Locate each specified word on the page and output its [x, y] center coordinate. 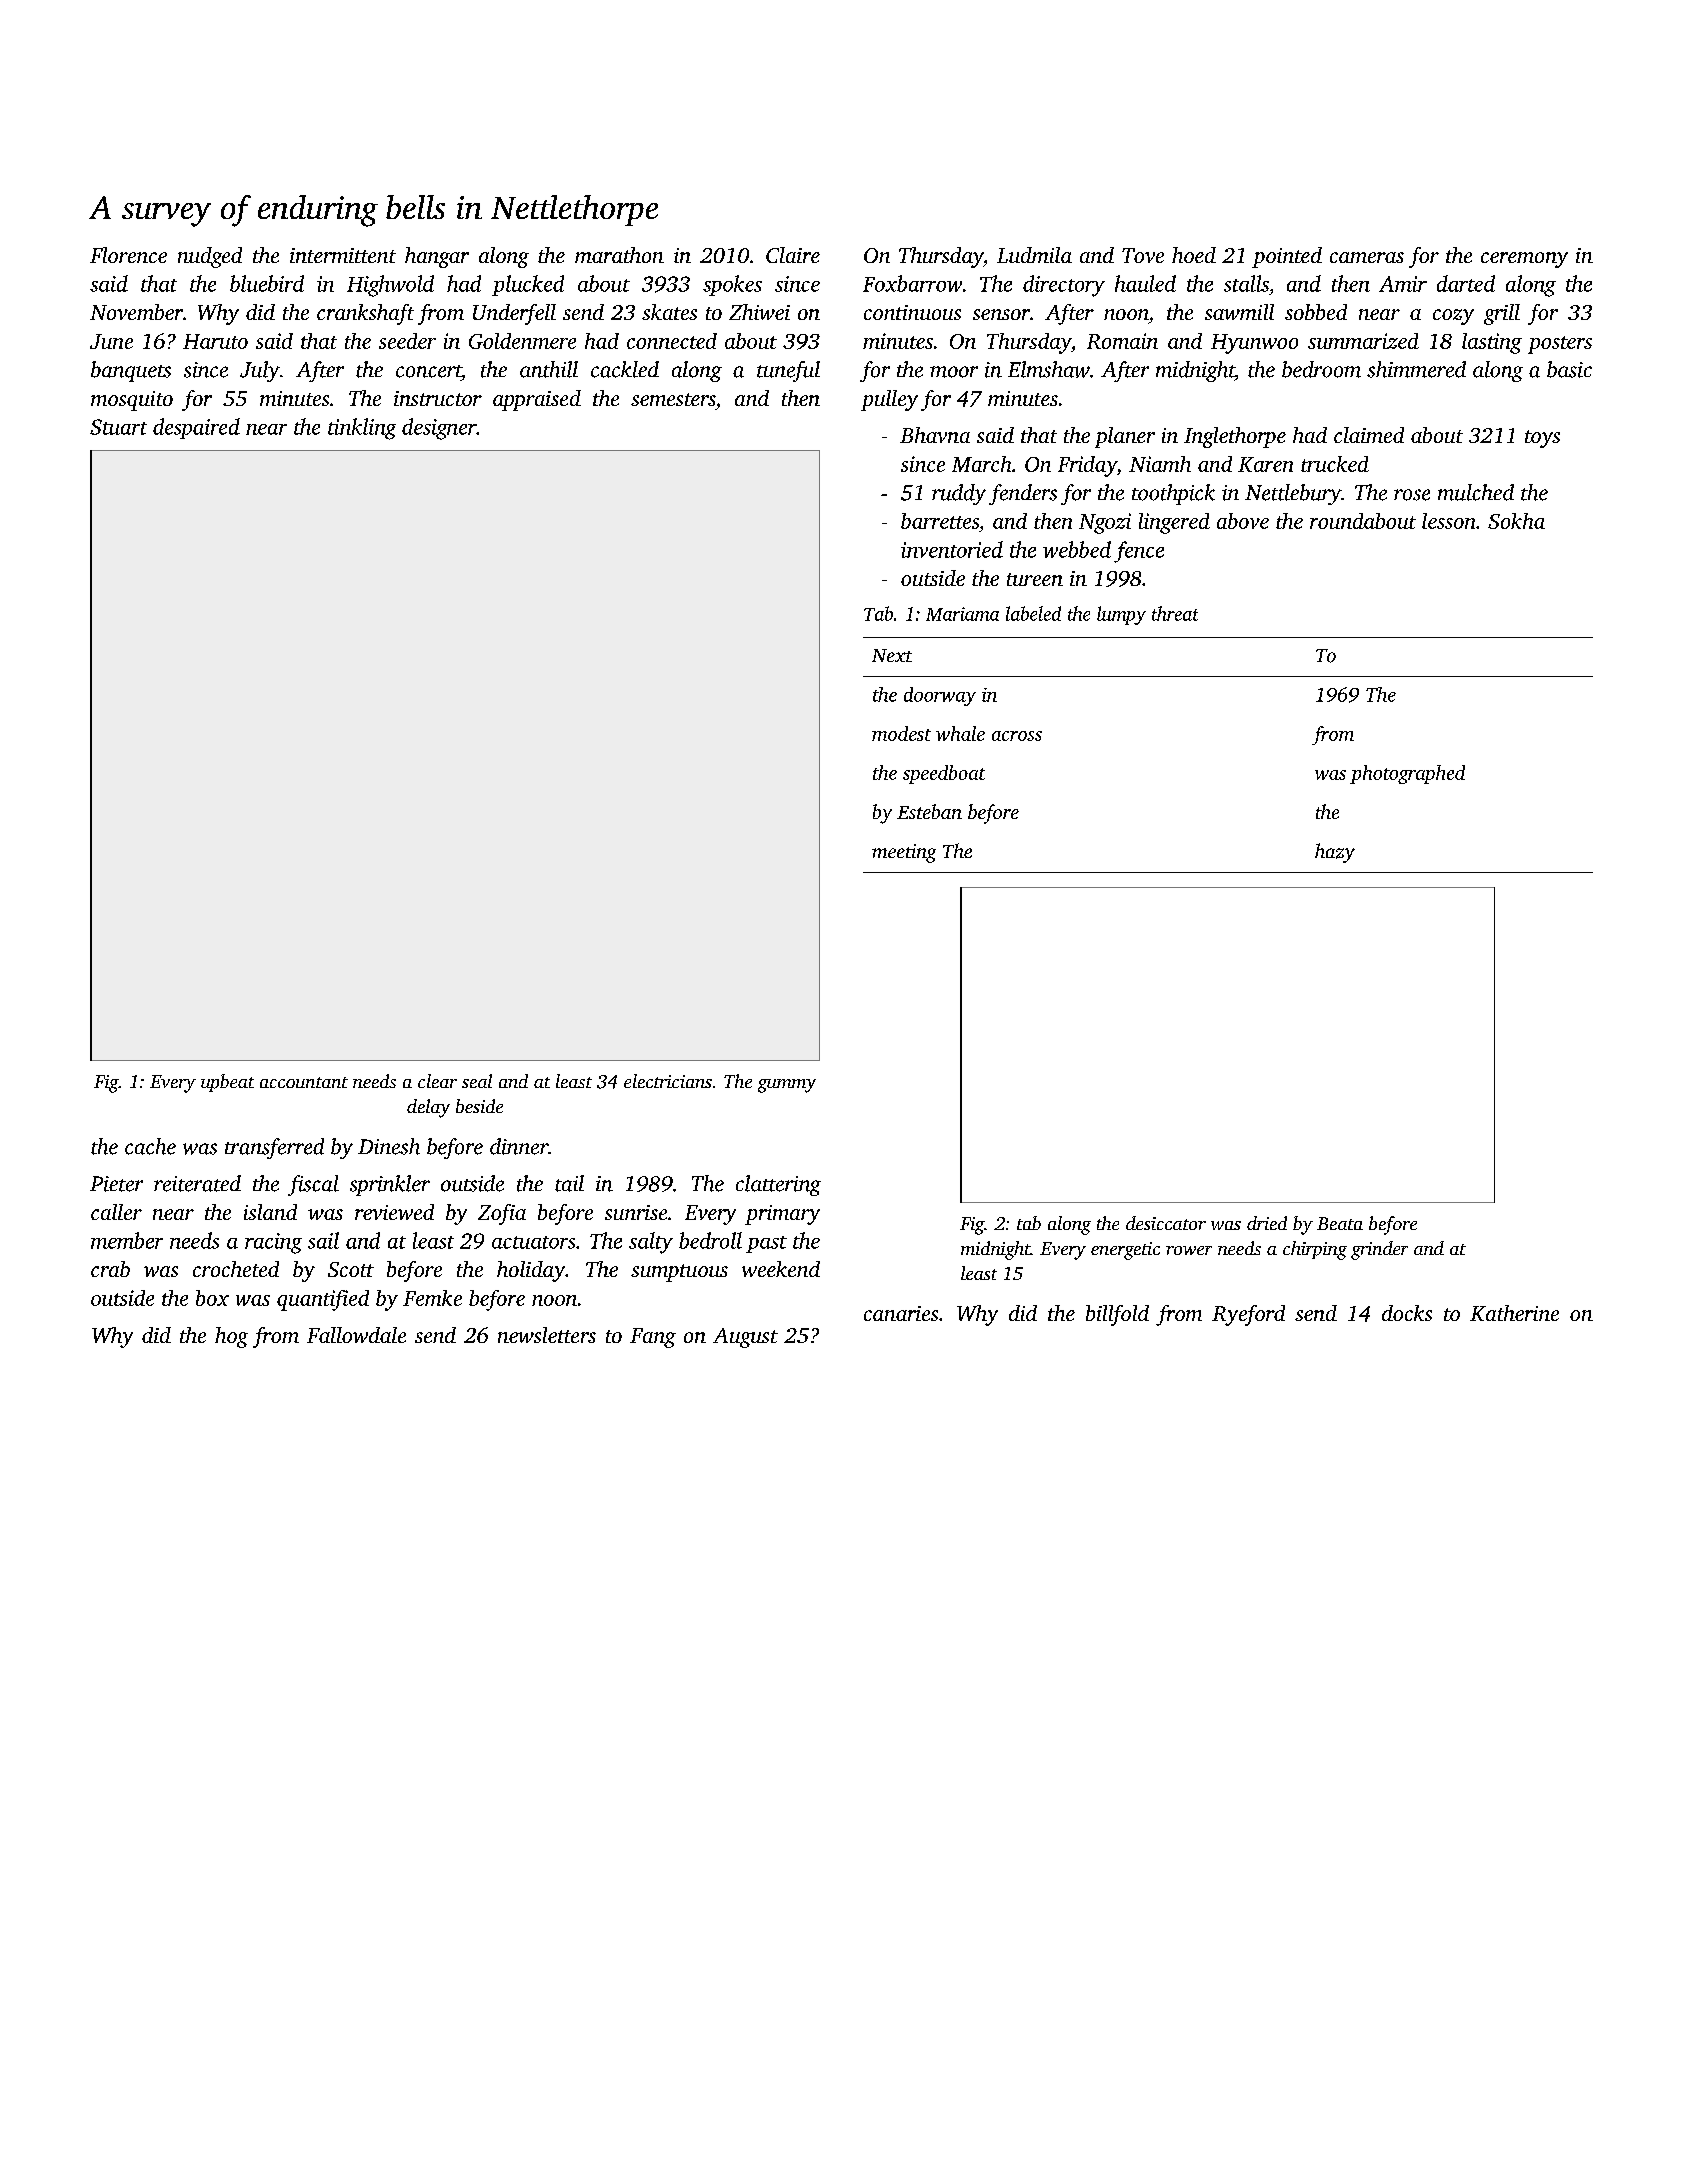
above [1243, 521]
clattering [778, 1185]
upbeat [227, 1083]
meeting [904, 853]
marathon [619, 255]
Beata [1340, 1223]
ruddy [959, 494]
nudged [210, 257]
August [745, 1338]
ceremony [1524, 260]
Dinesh [389, 1146]
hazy [1335, 853]
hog [231, 1337]
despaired [196, 428]
